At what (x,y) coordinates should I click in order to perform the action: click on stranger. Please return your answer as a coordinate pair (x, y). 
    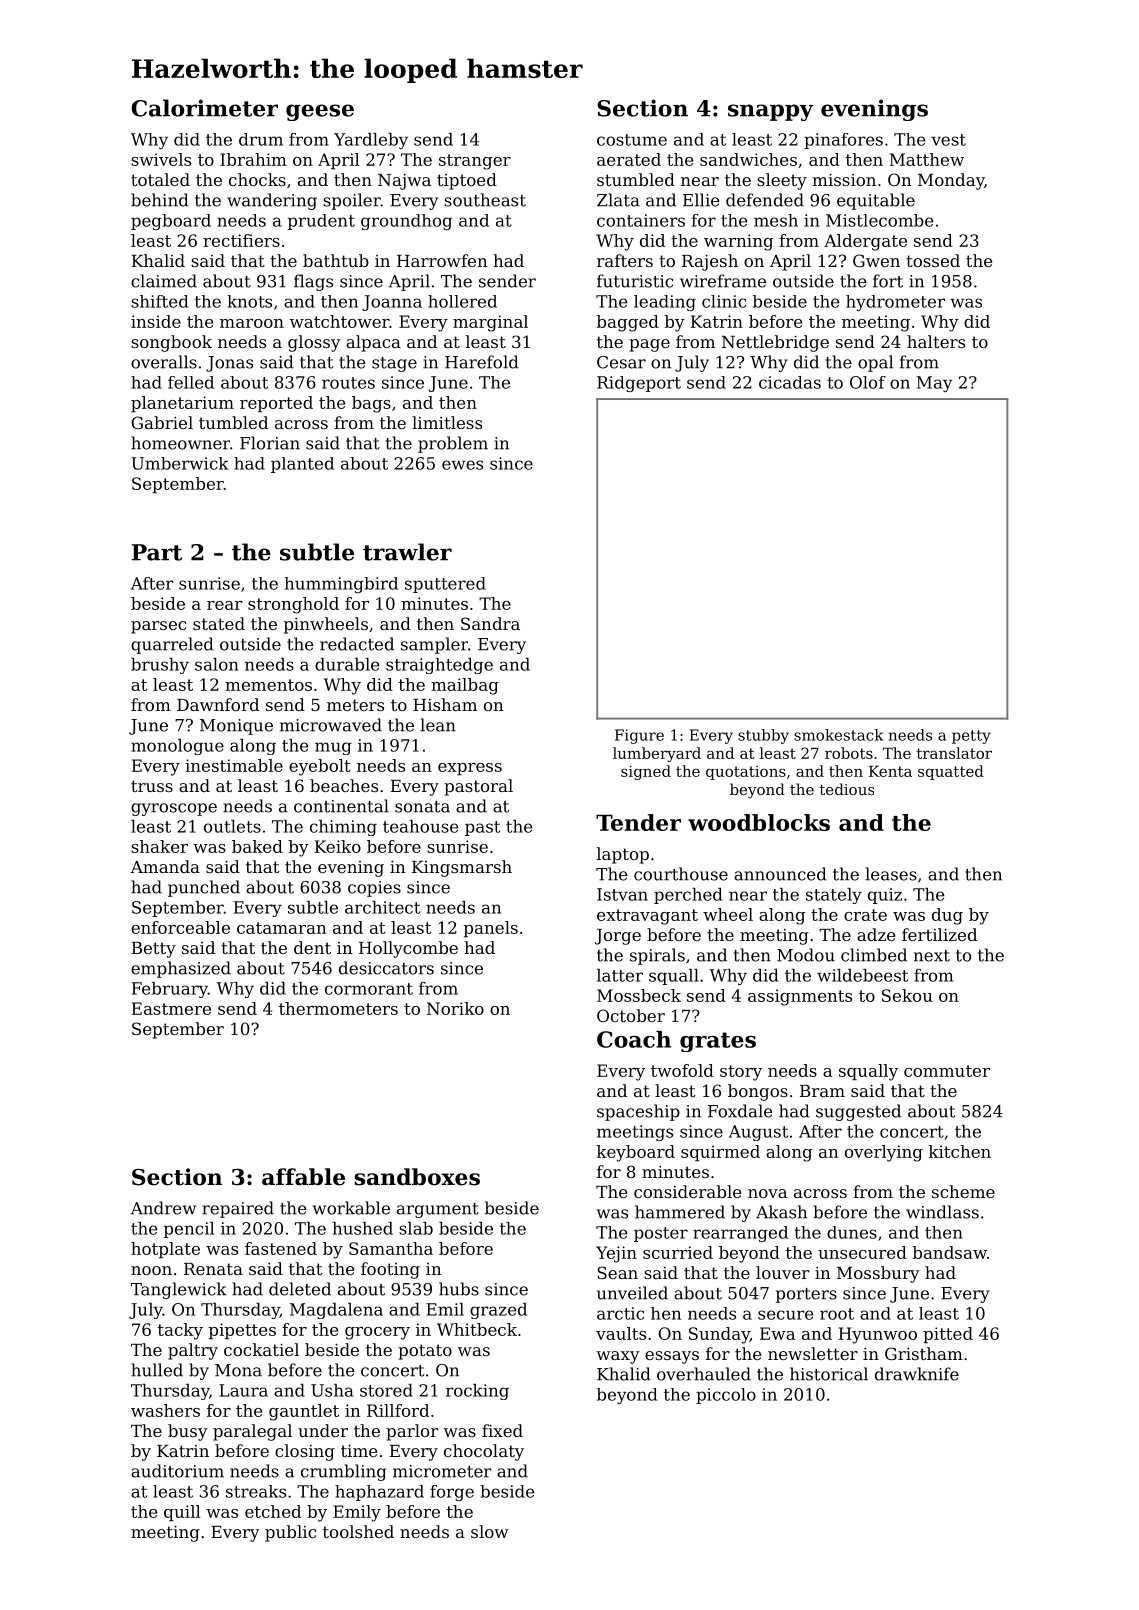
    Looking at the image, I should click on (475, 162).
